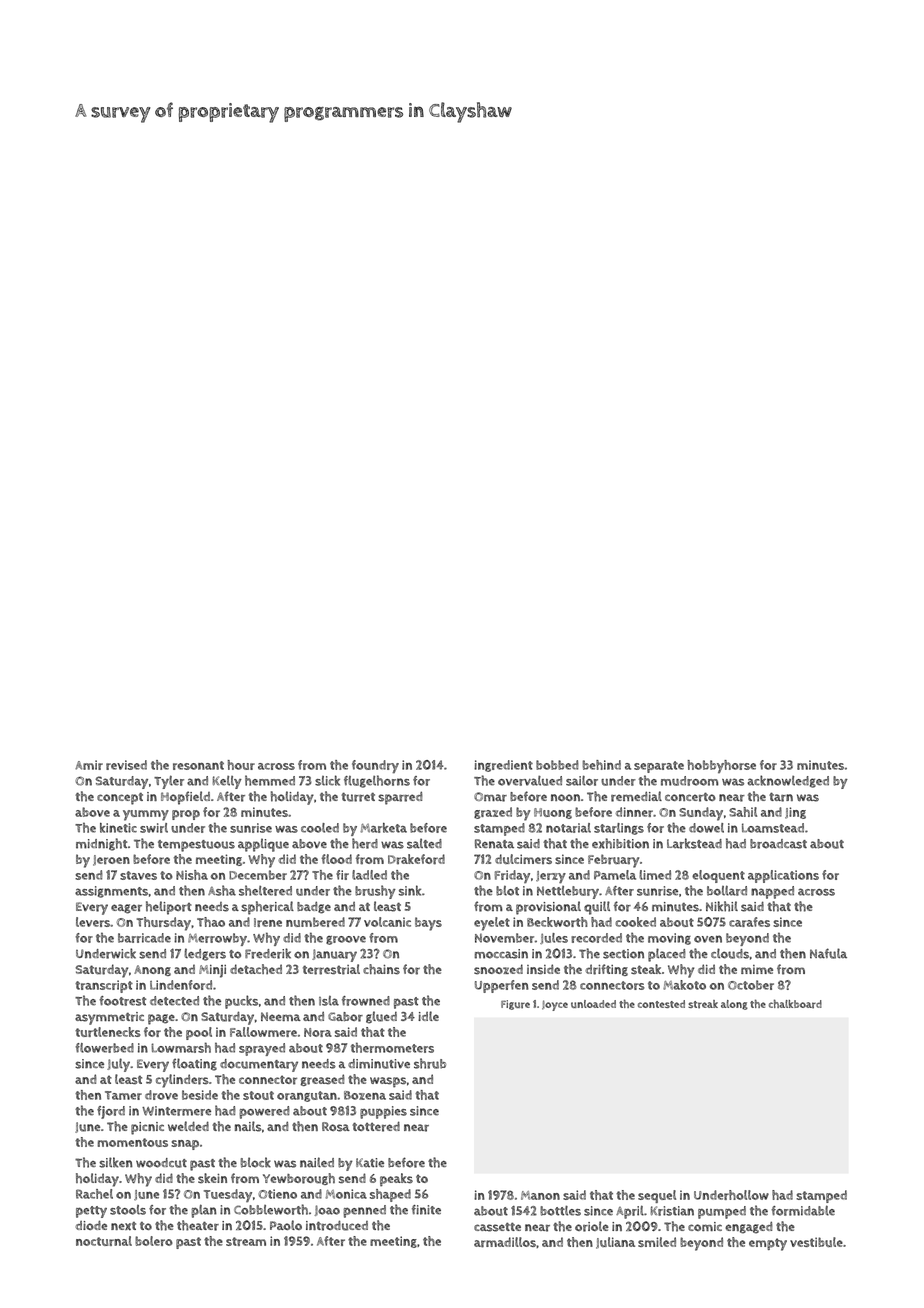  Describe the element at coordinates (694, 843) in the screenshot. I see `Larkstead` at that location.
